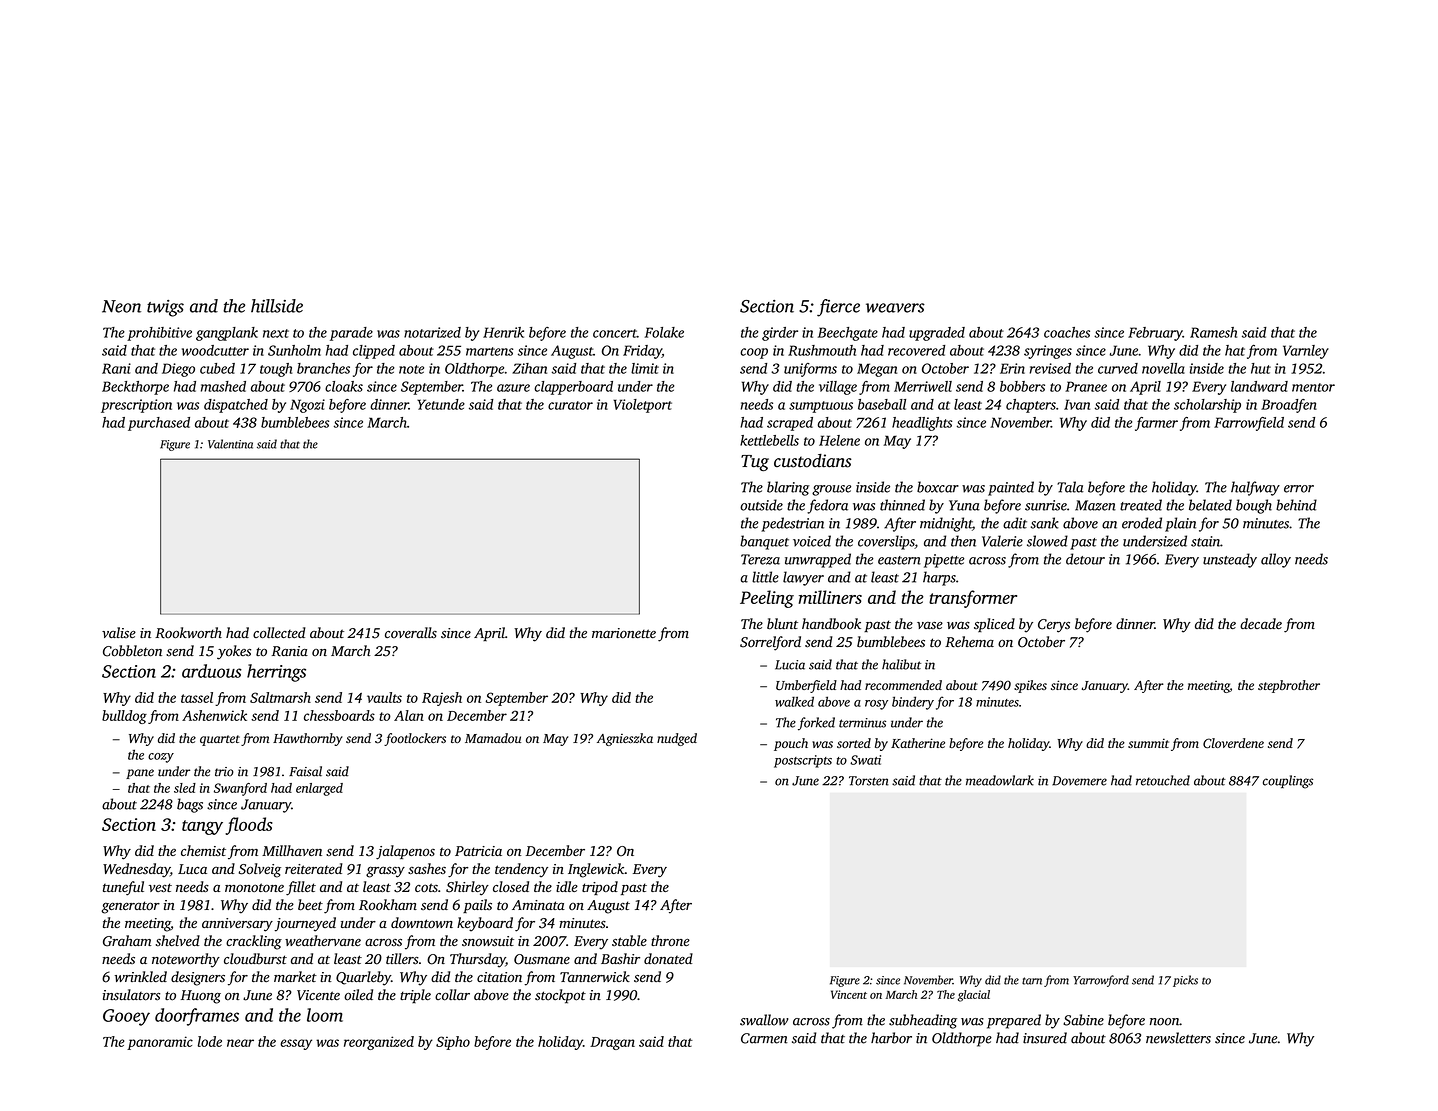 The image size is (1438, 1111). Describe the element at coordinates (1185, 981) in the screenshot. I see `picks` at that location.
